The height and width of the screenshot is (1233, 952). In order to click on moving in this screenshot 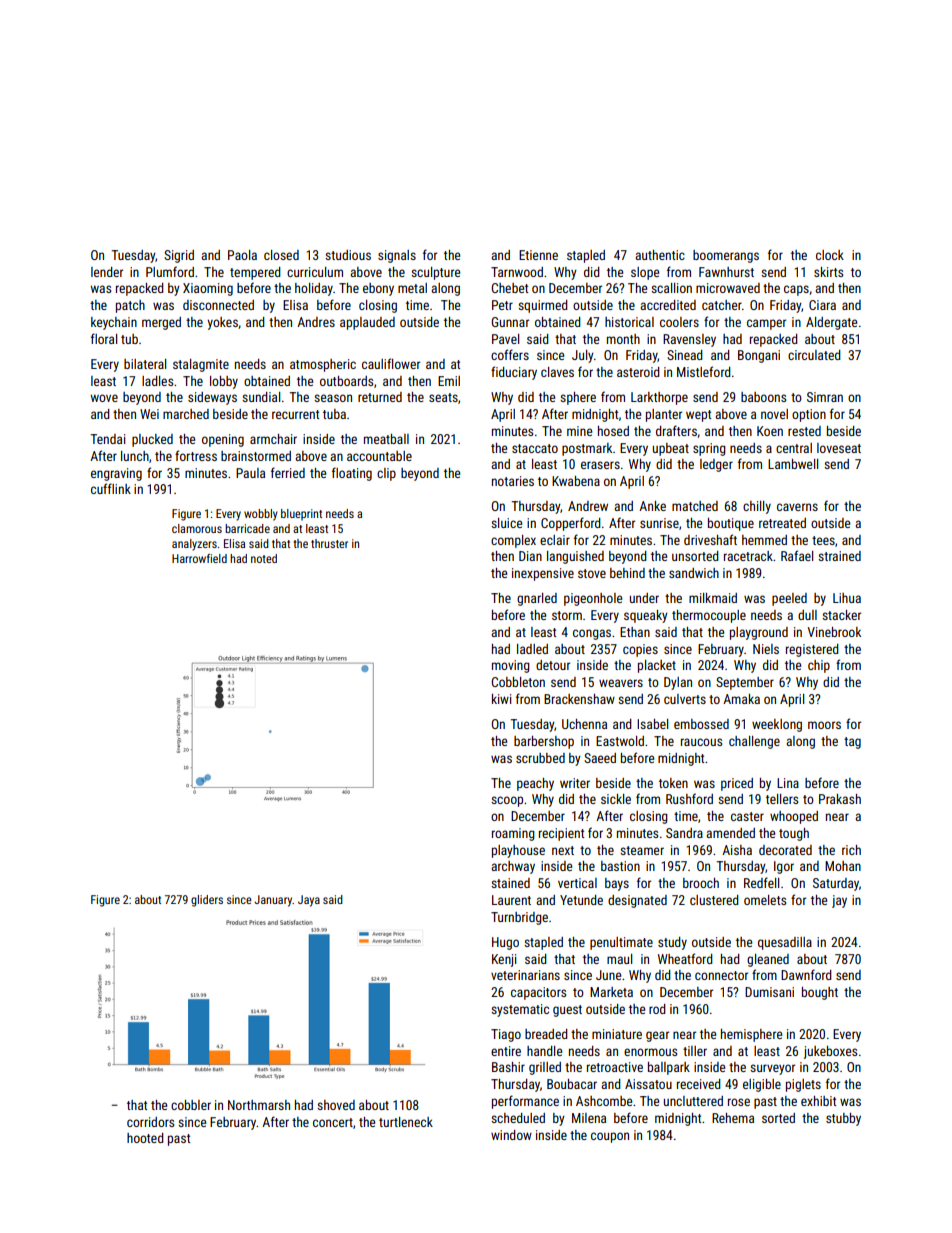, I will do `click(511, 666)`.
